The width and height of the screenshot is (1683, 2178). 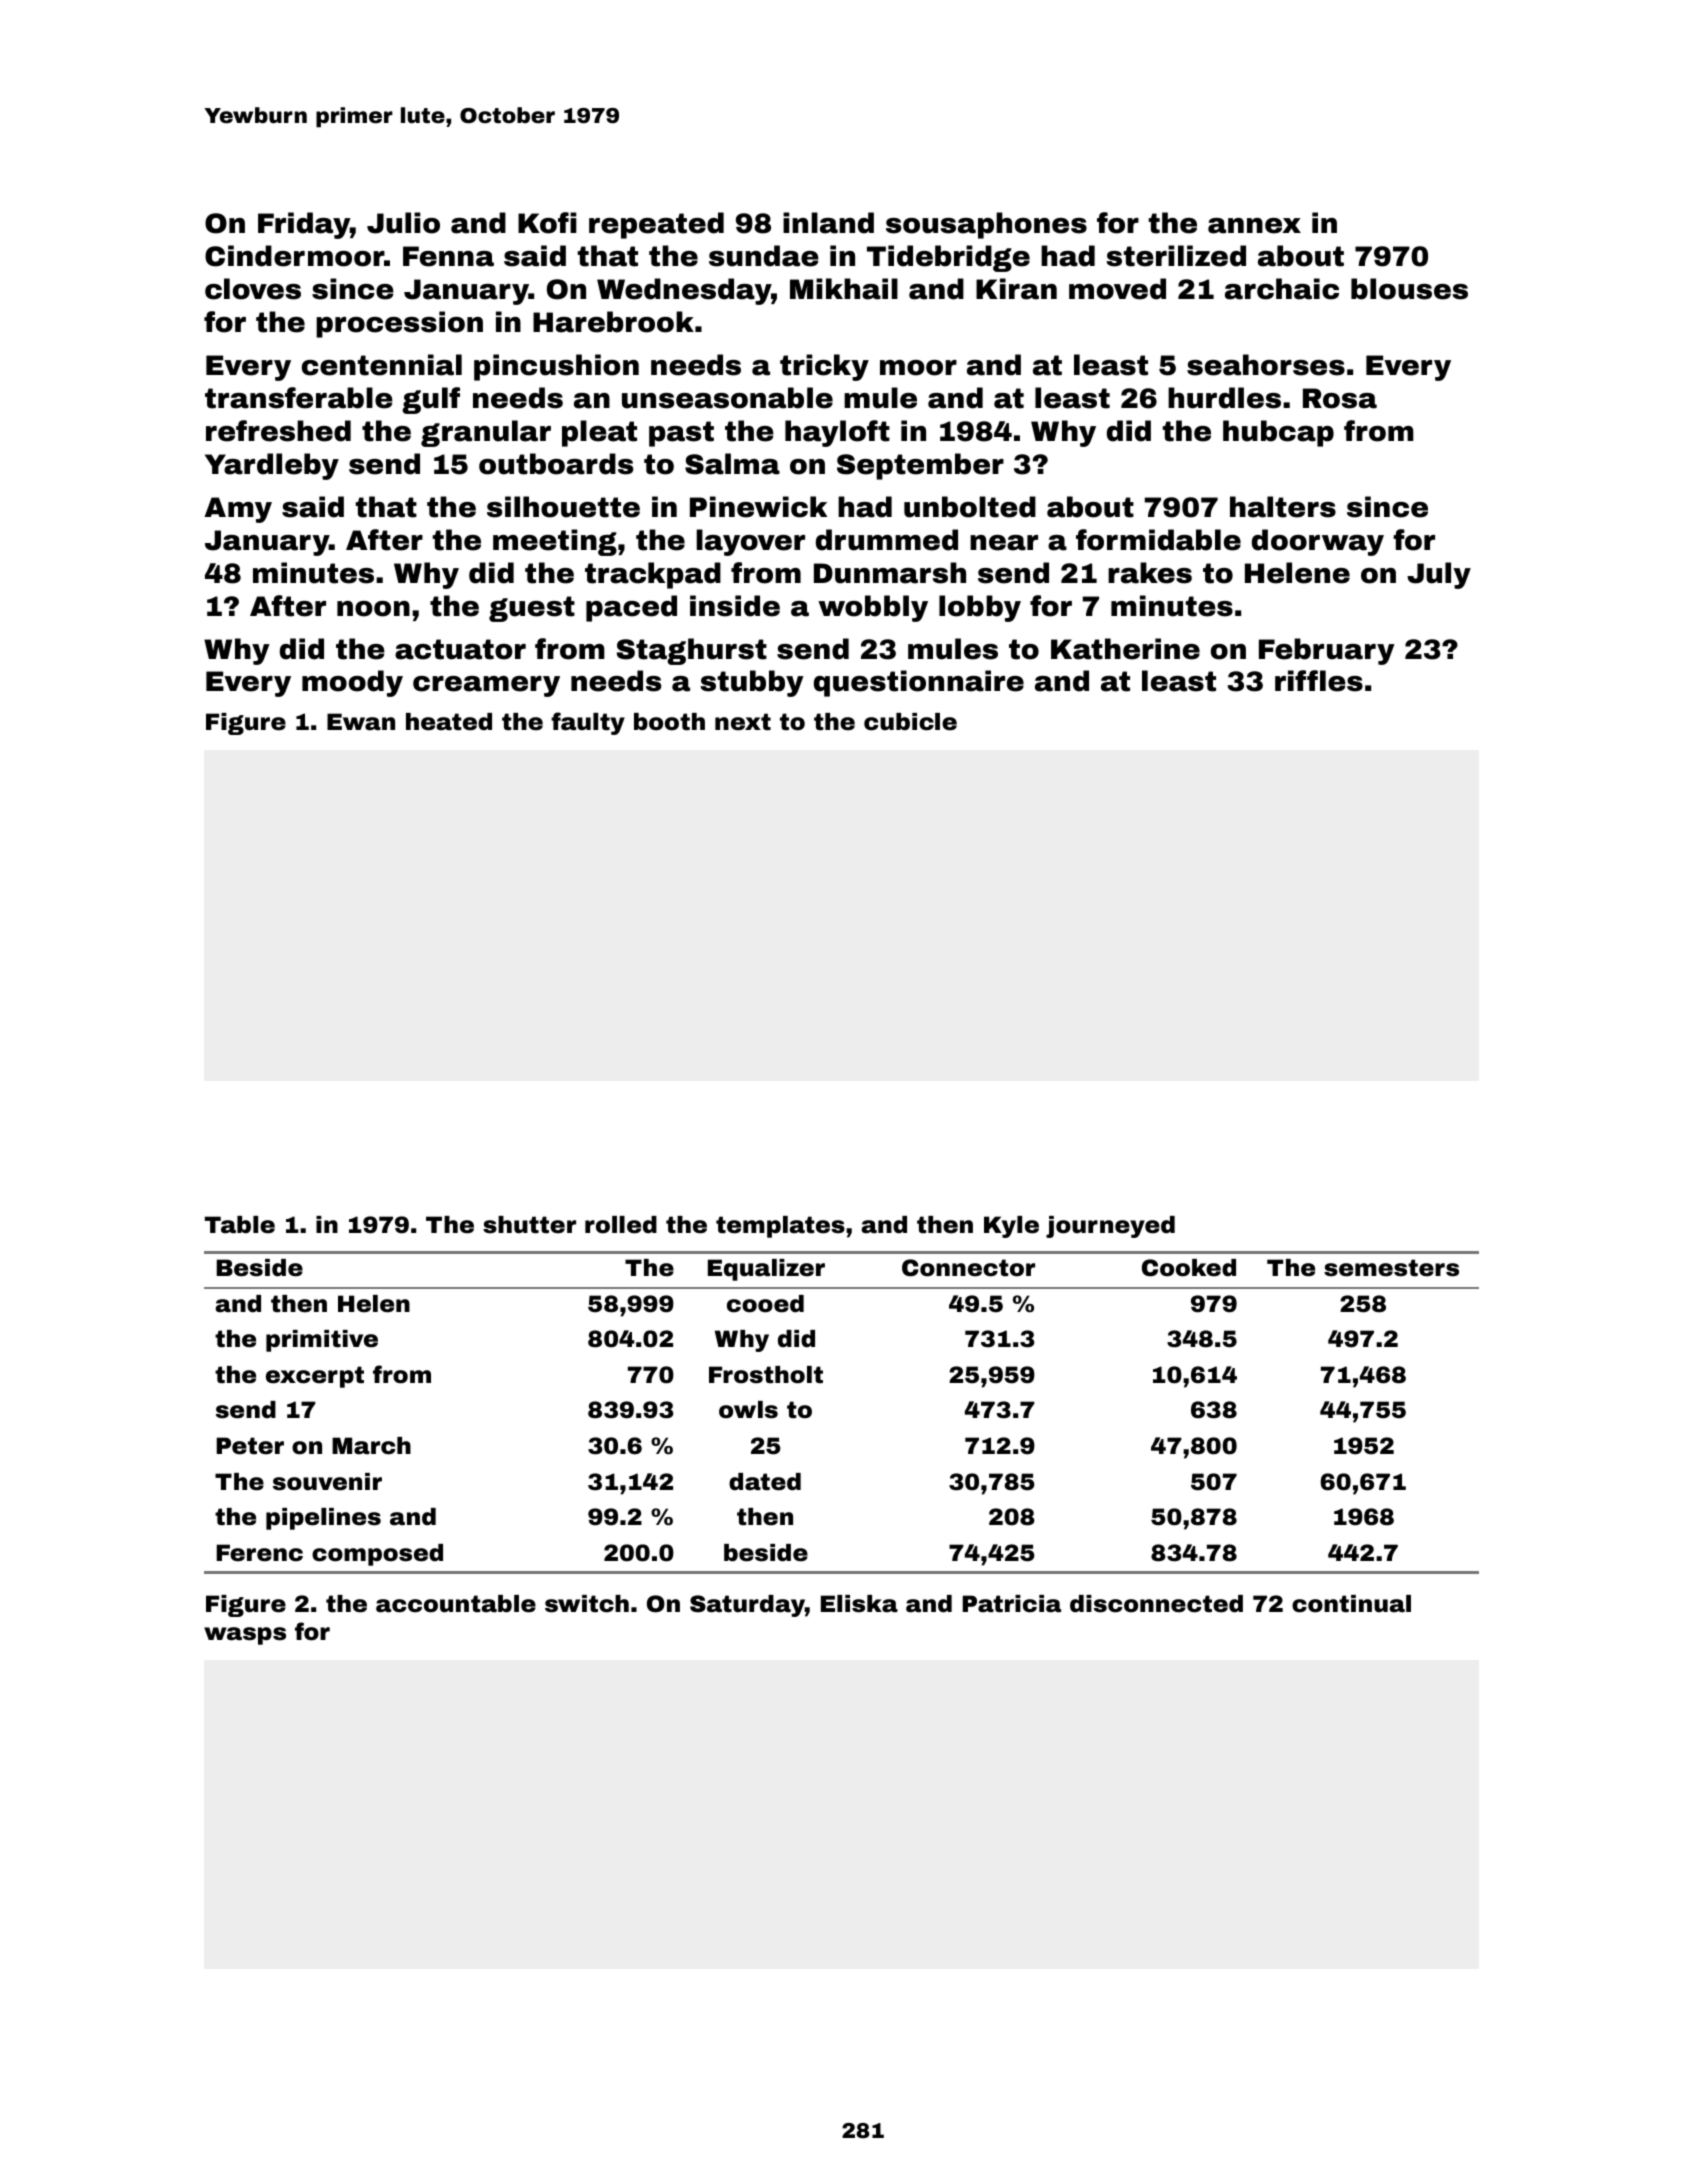 What do you see at coordinates (1391, 1268) in the screenshot?
I see `semesters` at bounding box center [1391, 1268].
